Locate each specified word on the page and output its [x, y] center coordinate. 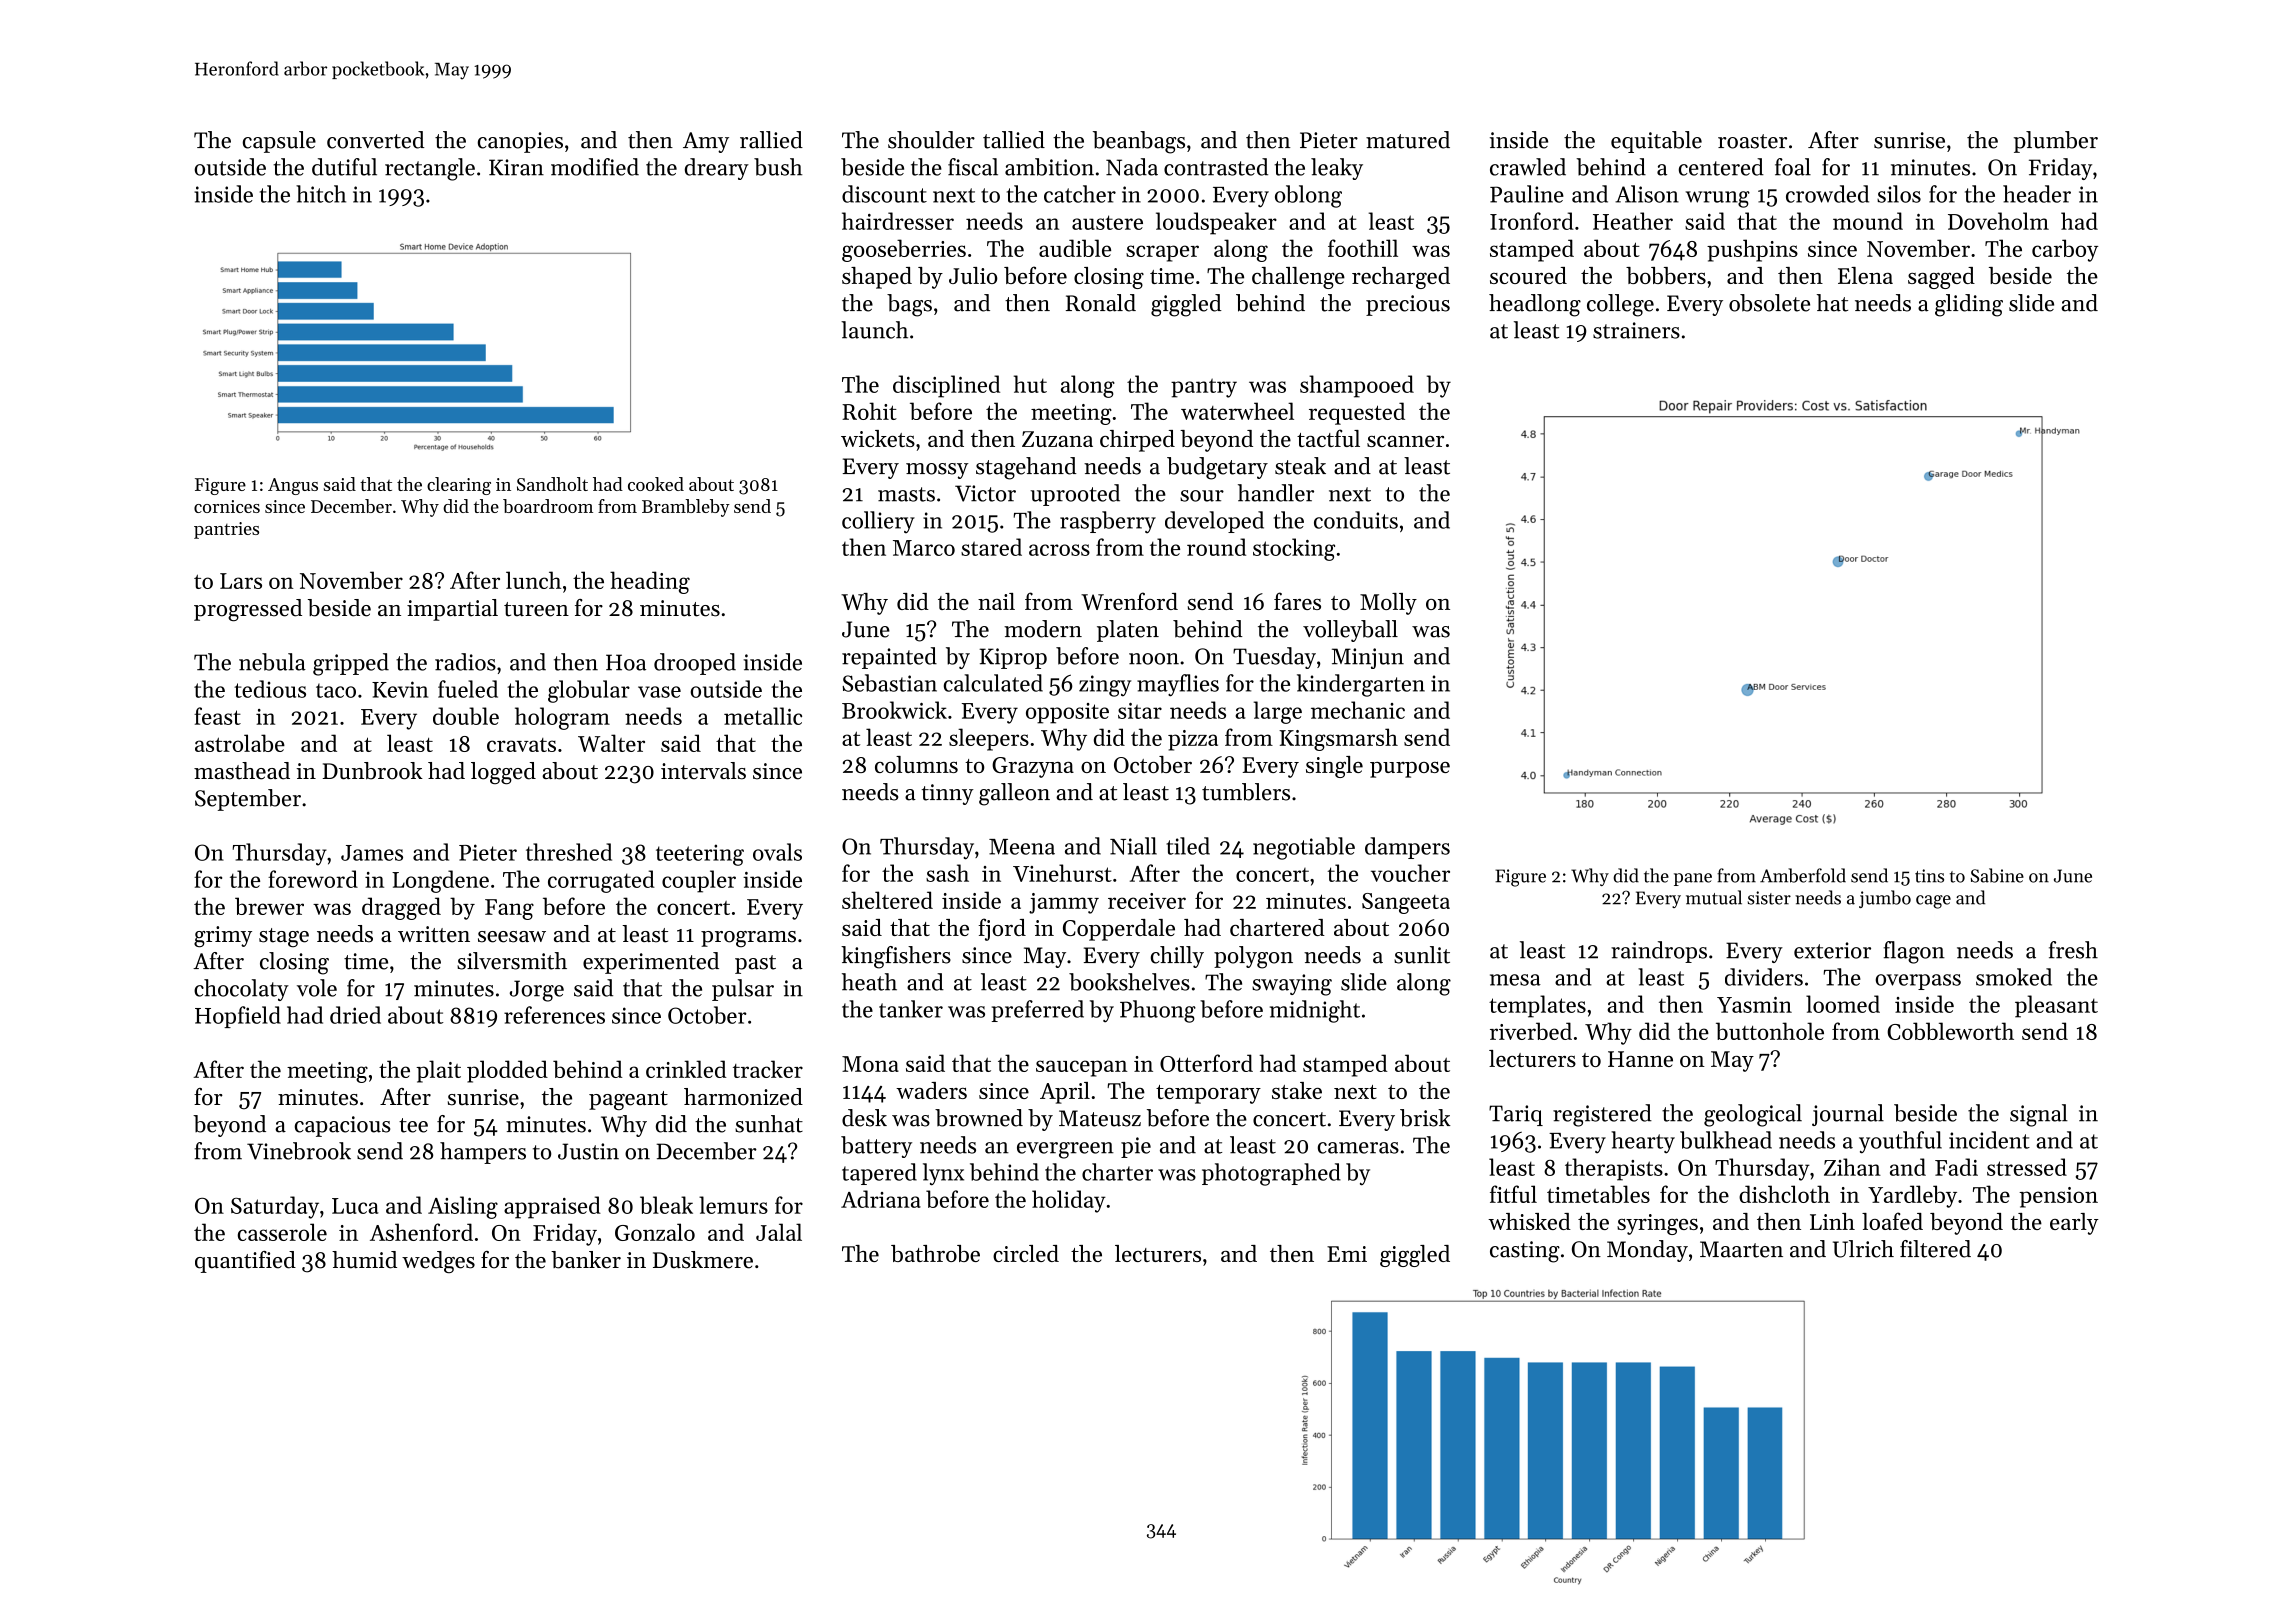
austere [1107, 222]
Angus [293, 486]
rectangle [430, 169]
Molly [1388, 604]
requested [1357, 413]
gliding [1969, 305]
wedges [438, 1262]
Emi [1347, 1254]
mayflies [1178, 685]
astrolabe [240, 743]
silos [1899, 194]
